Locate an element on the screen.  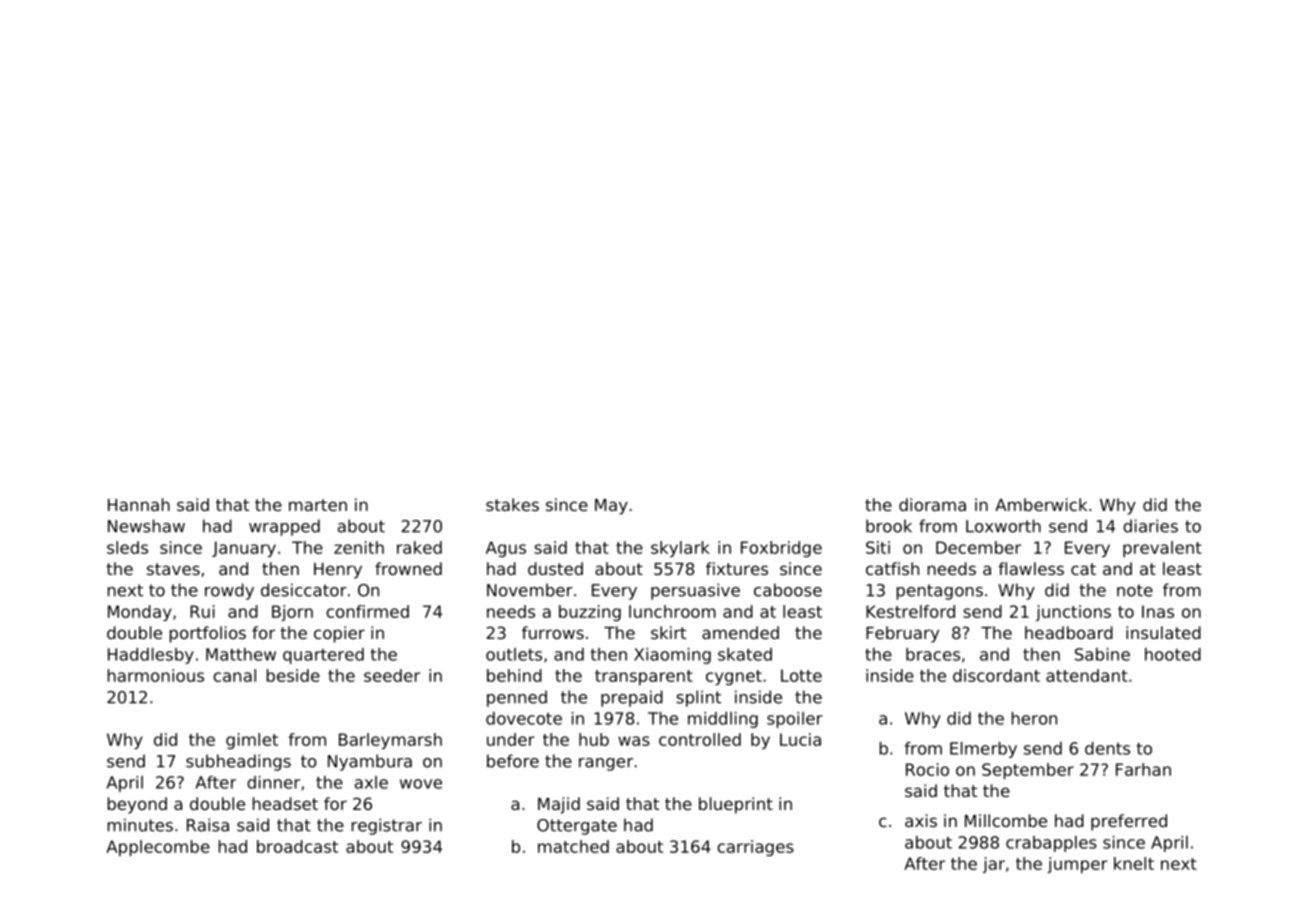
Farhan is located at coordinates (1143, 769).
